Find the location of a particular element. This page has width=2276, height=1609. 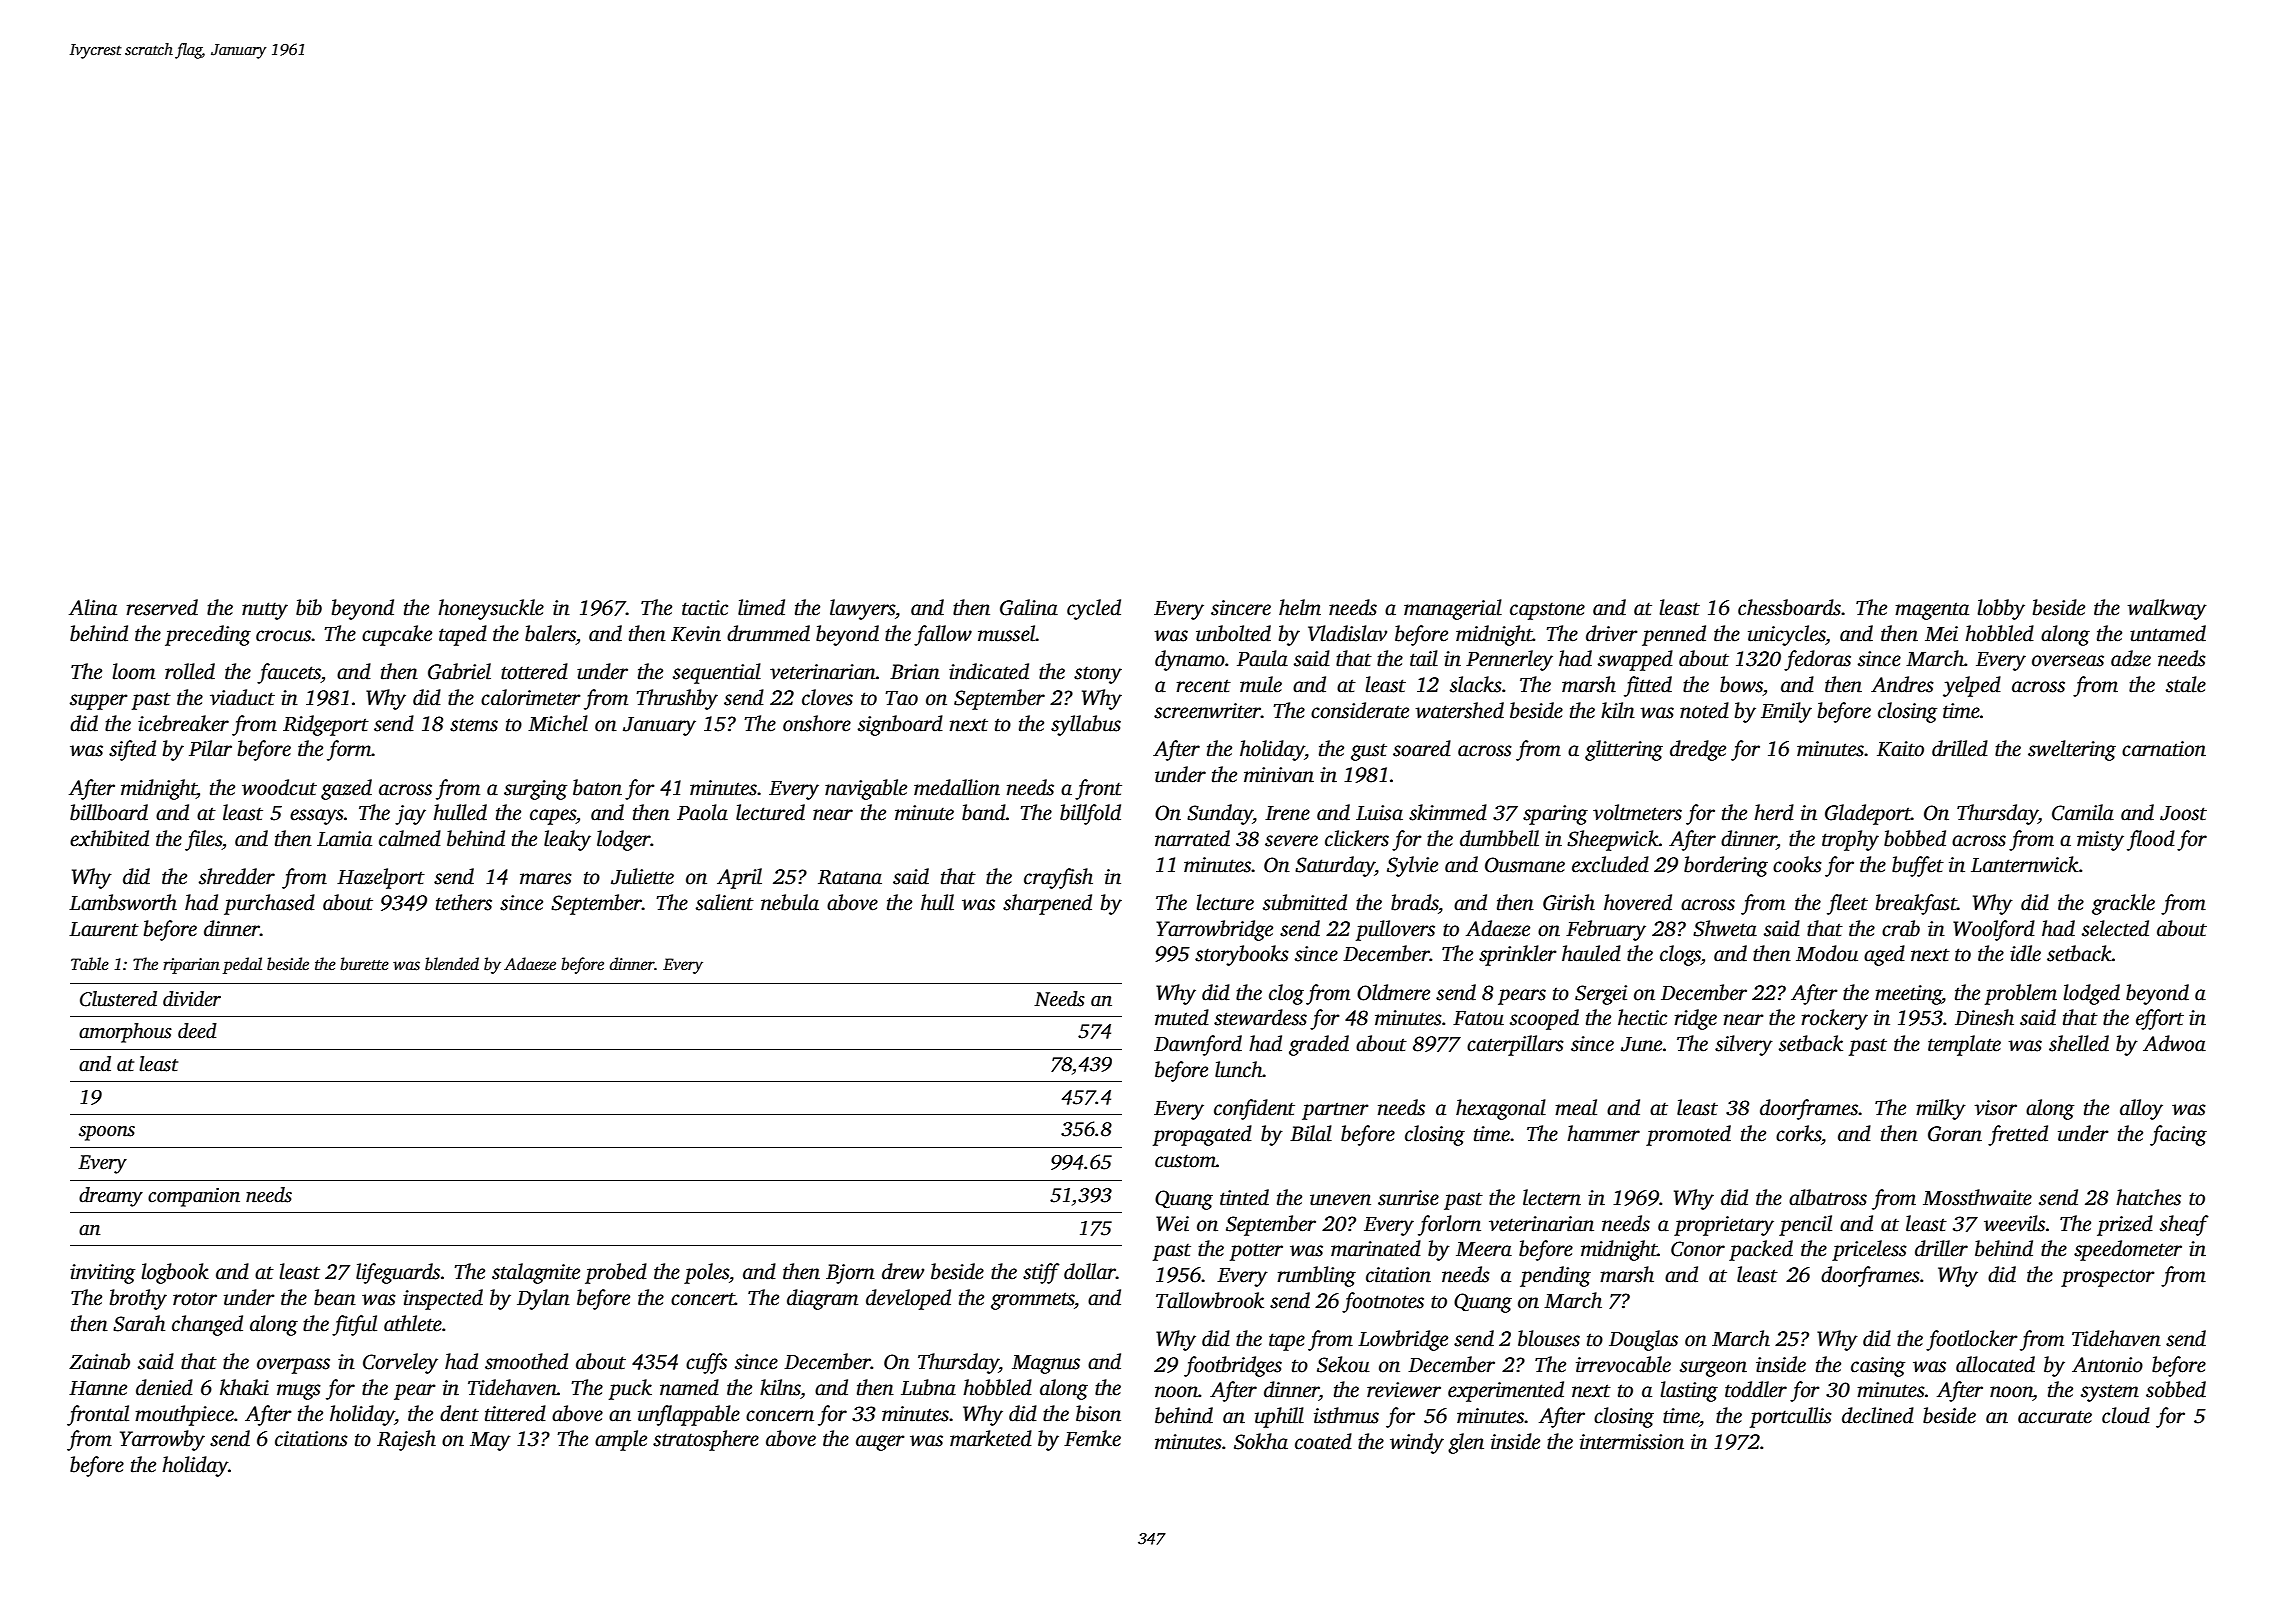

stale is located at coordinates (2186, 684).
